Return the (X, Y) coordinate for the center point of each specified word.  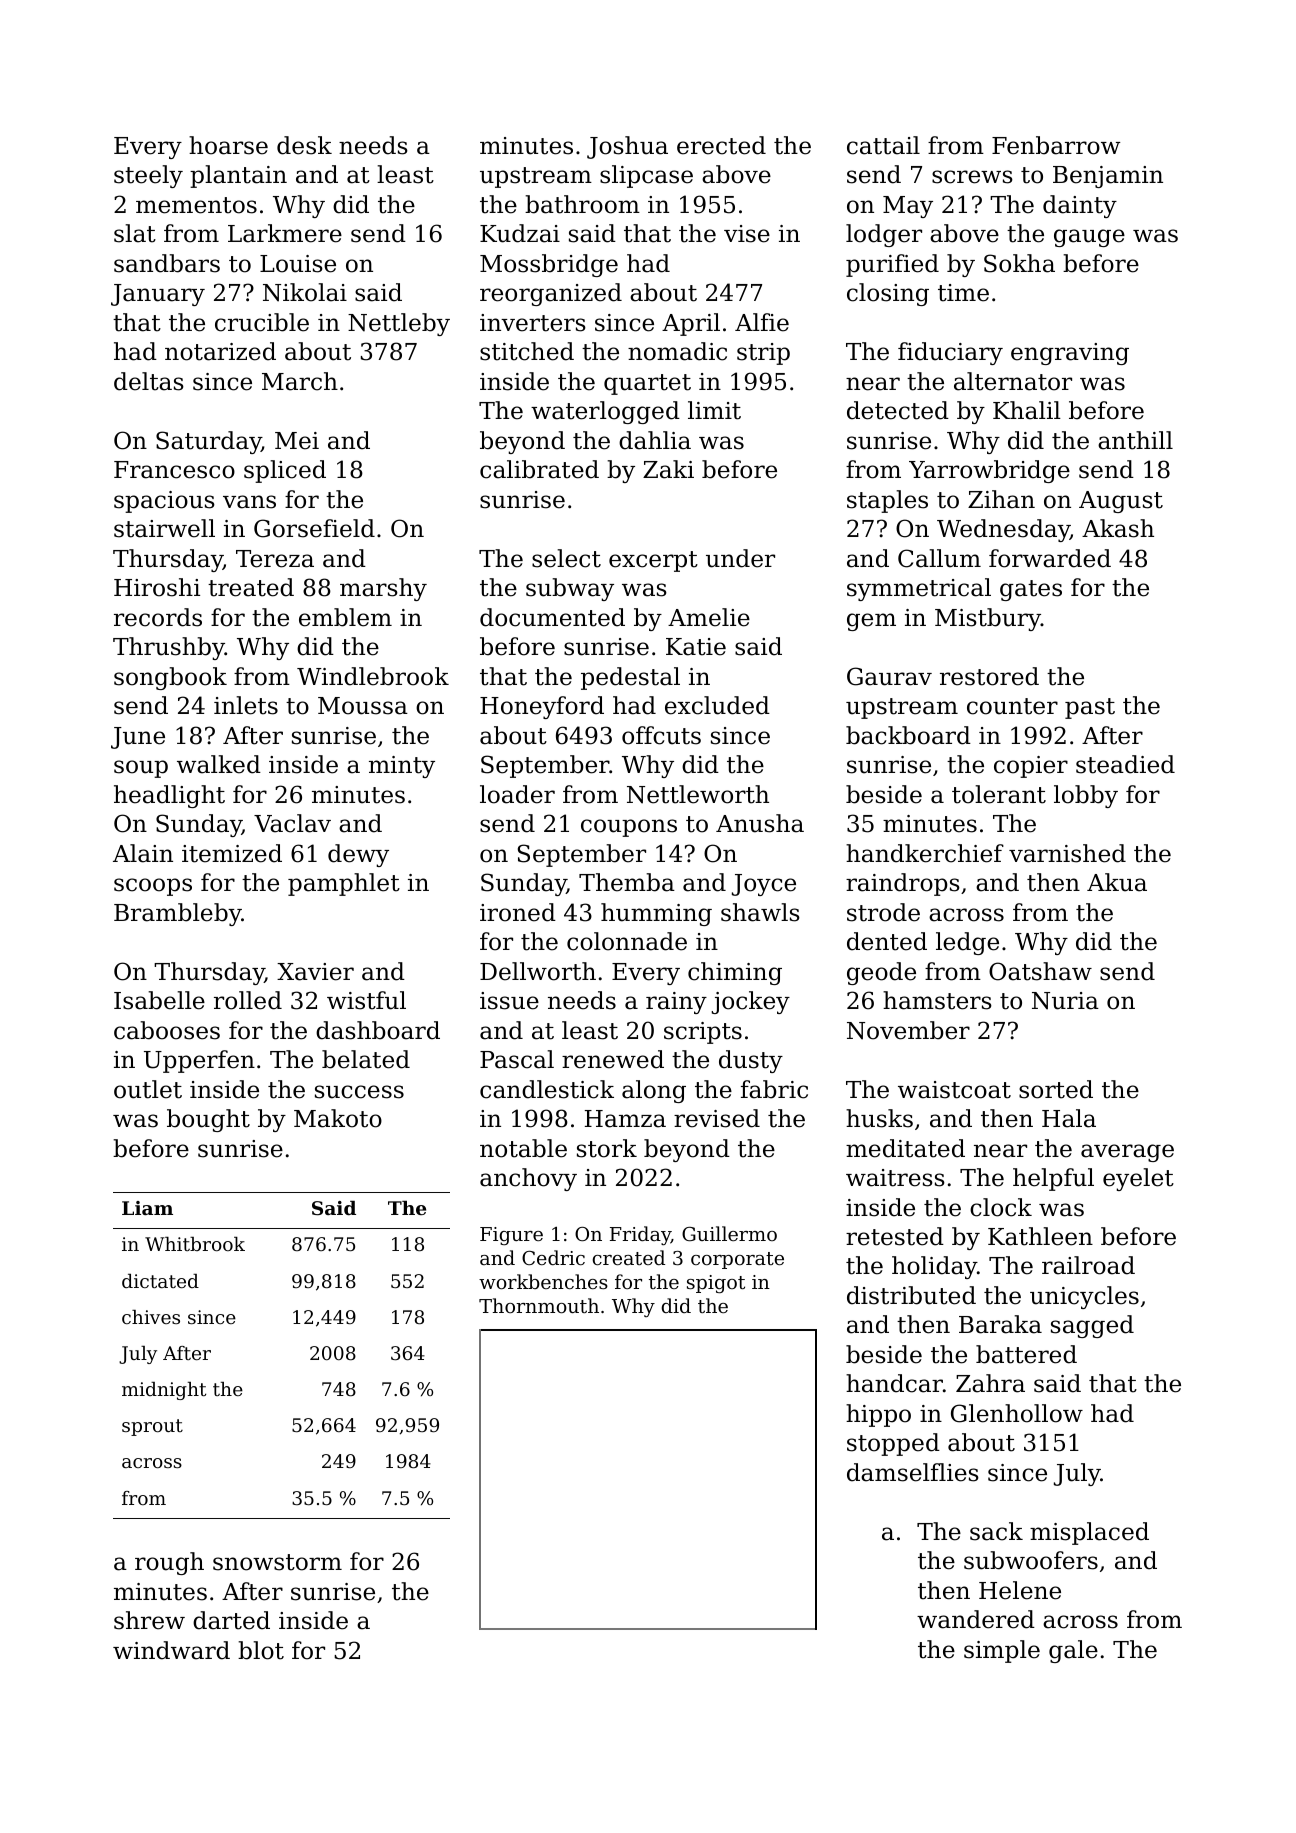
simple (1002, 1651)
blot (261, 1650)
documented (552, 617)
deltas (149, 381)
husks (879, 1118)
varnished (1067, 853)
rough (169, 1563)
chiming (735, 973)
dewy (358, 855)
